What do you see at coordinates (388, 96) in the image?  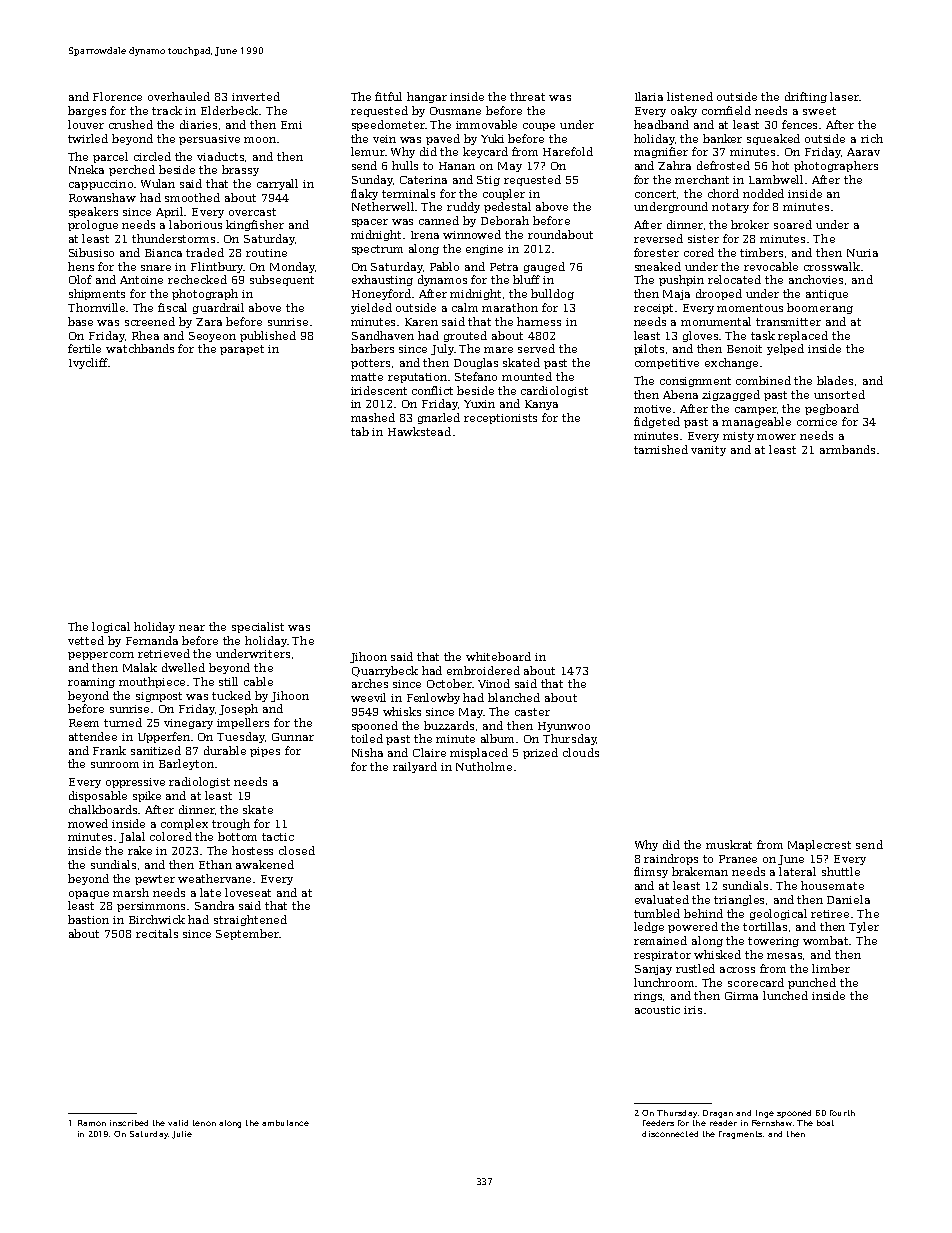 I see `fitful` at bounding box center [388, 96].
